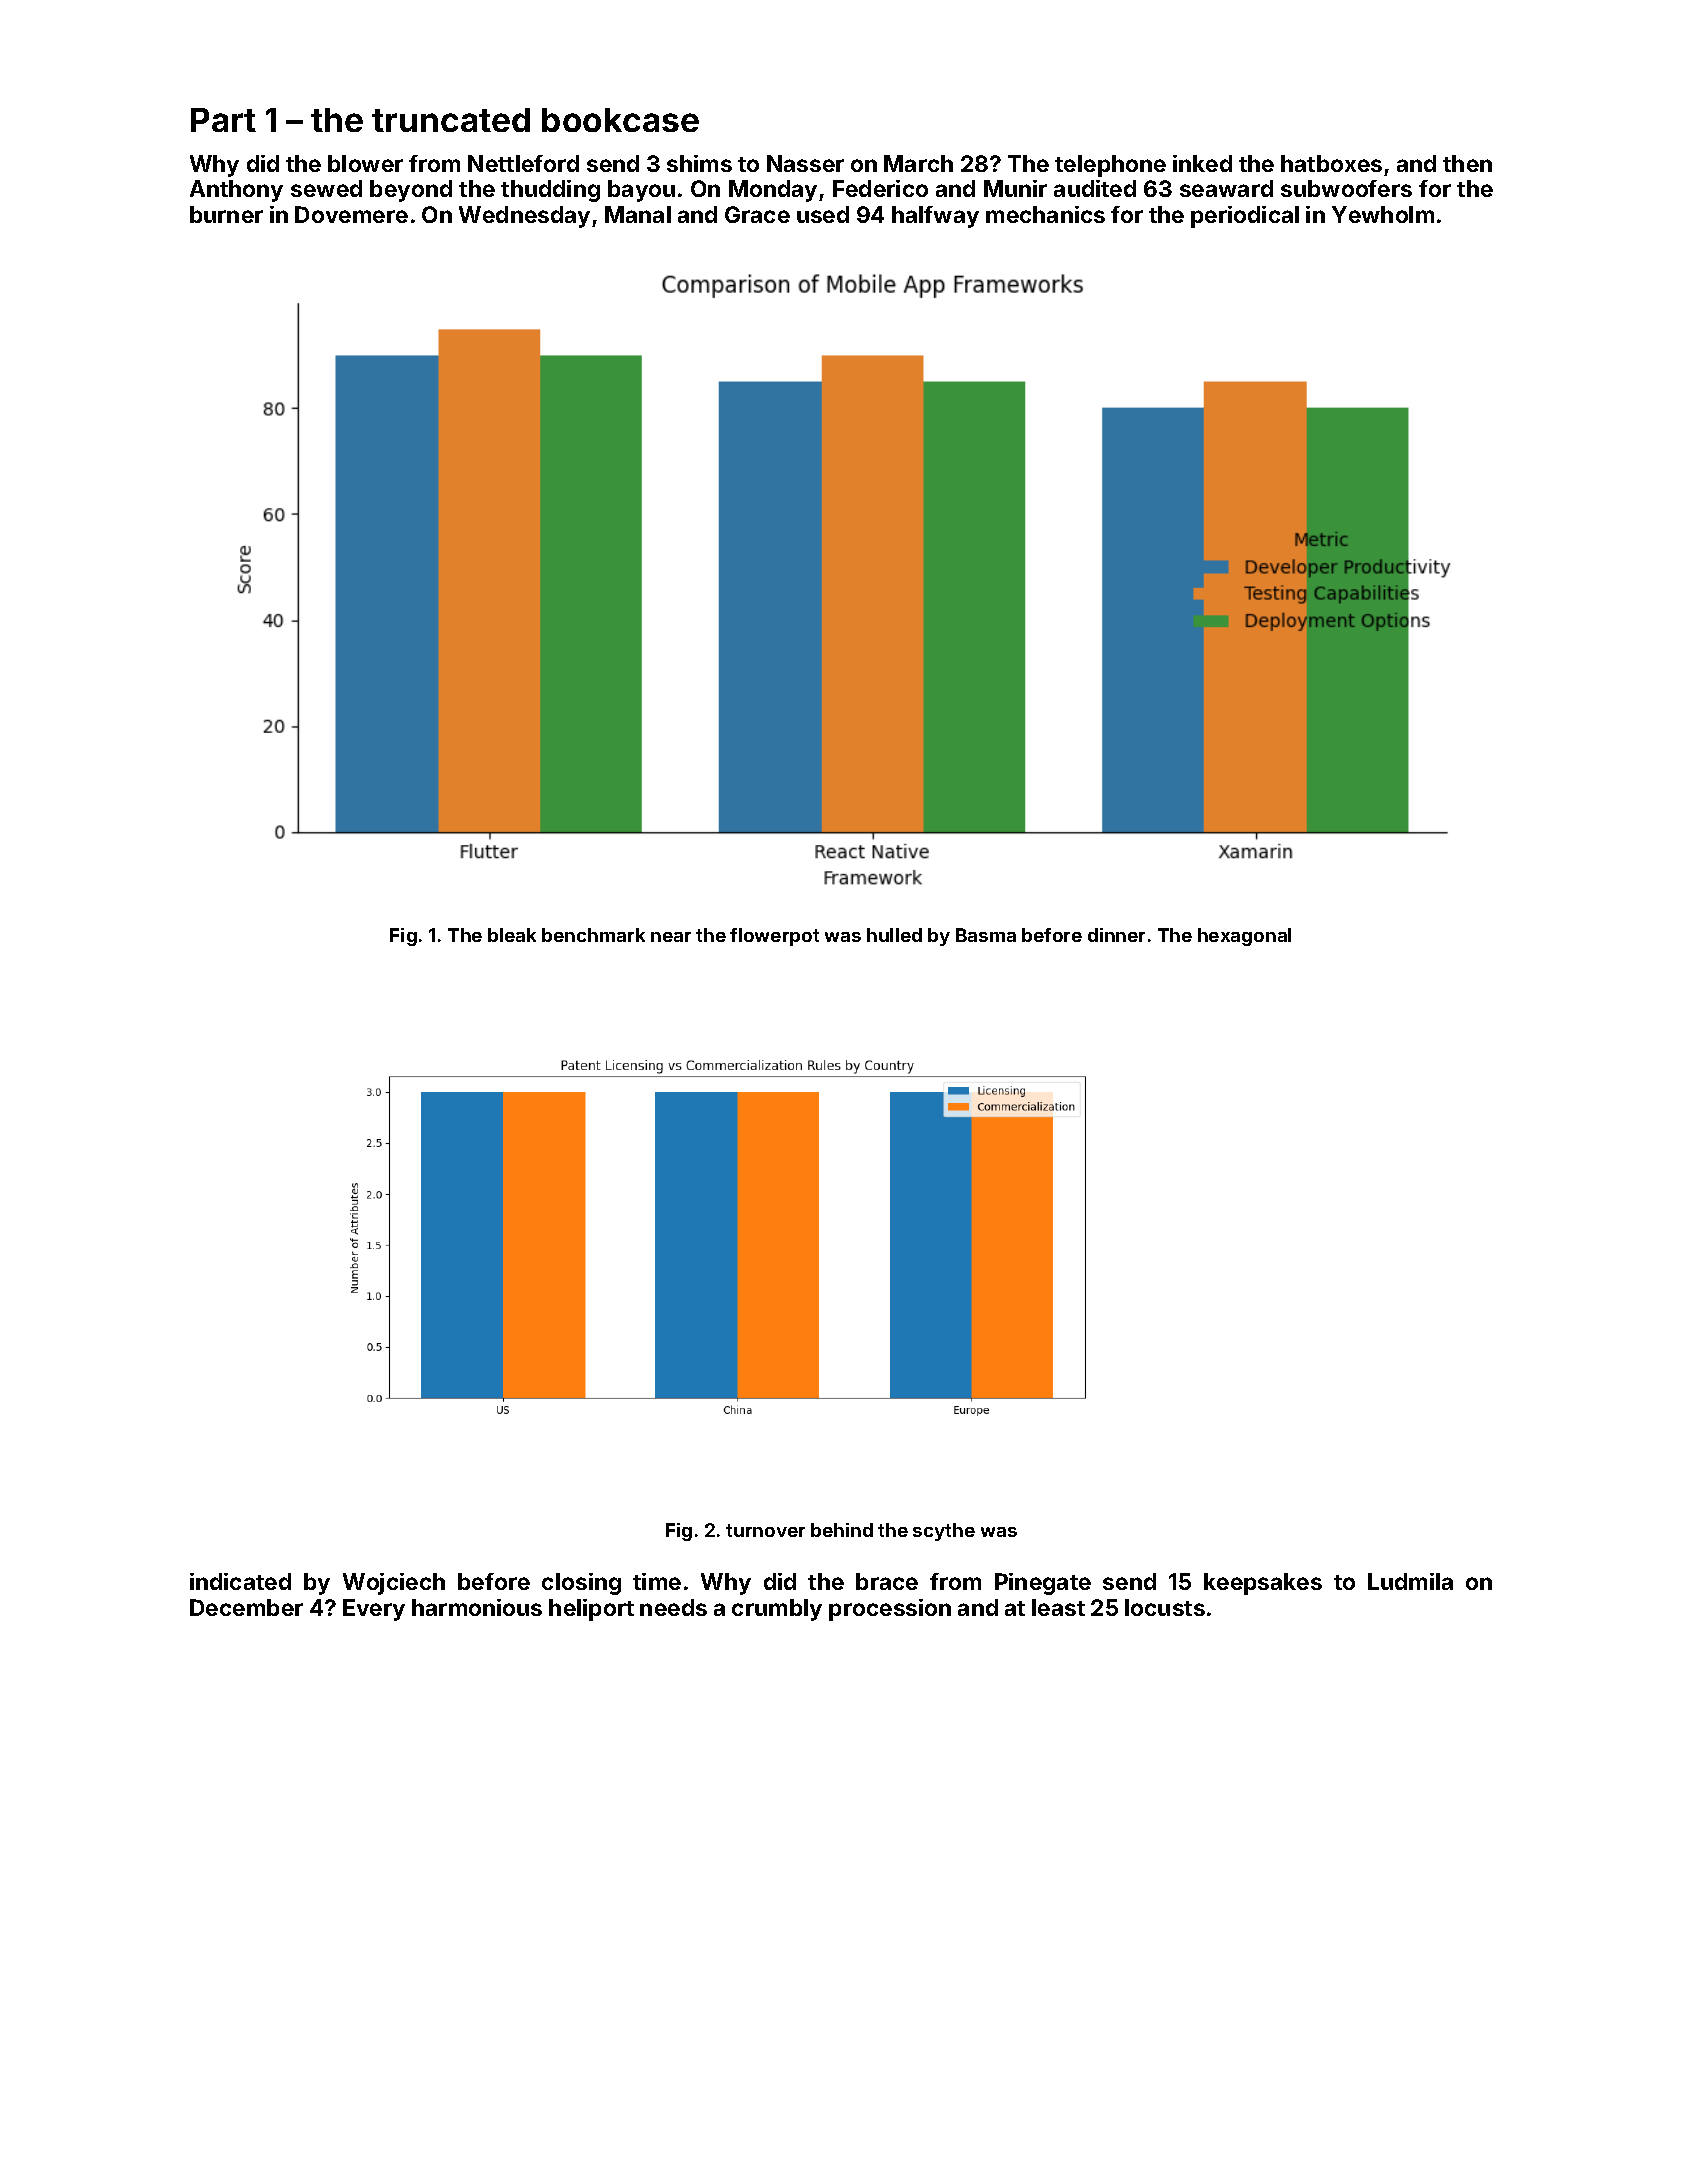 The height and width of the document is (2178, 1683). What do you see at coordinates (374, 1610) in the document?
I see `Every` at bounding box center [374, 1610].
